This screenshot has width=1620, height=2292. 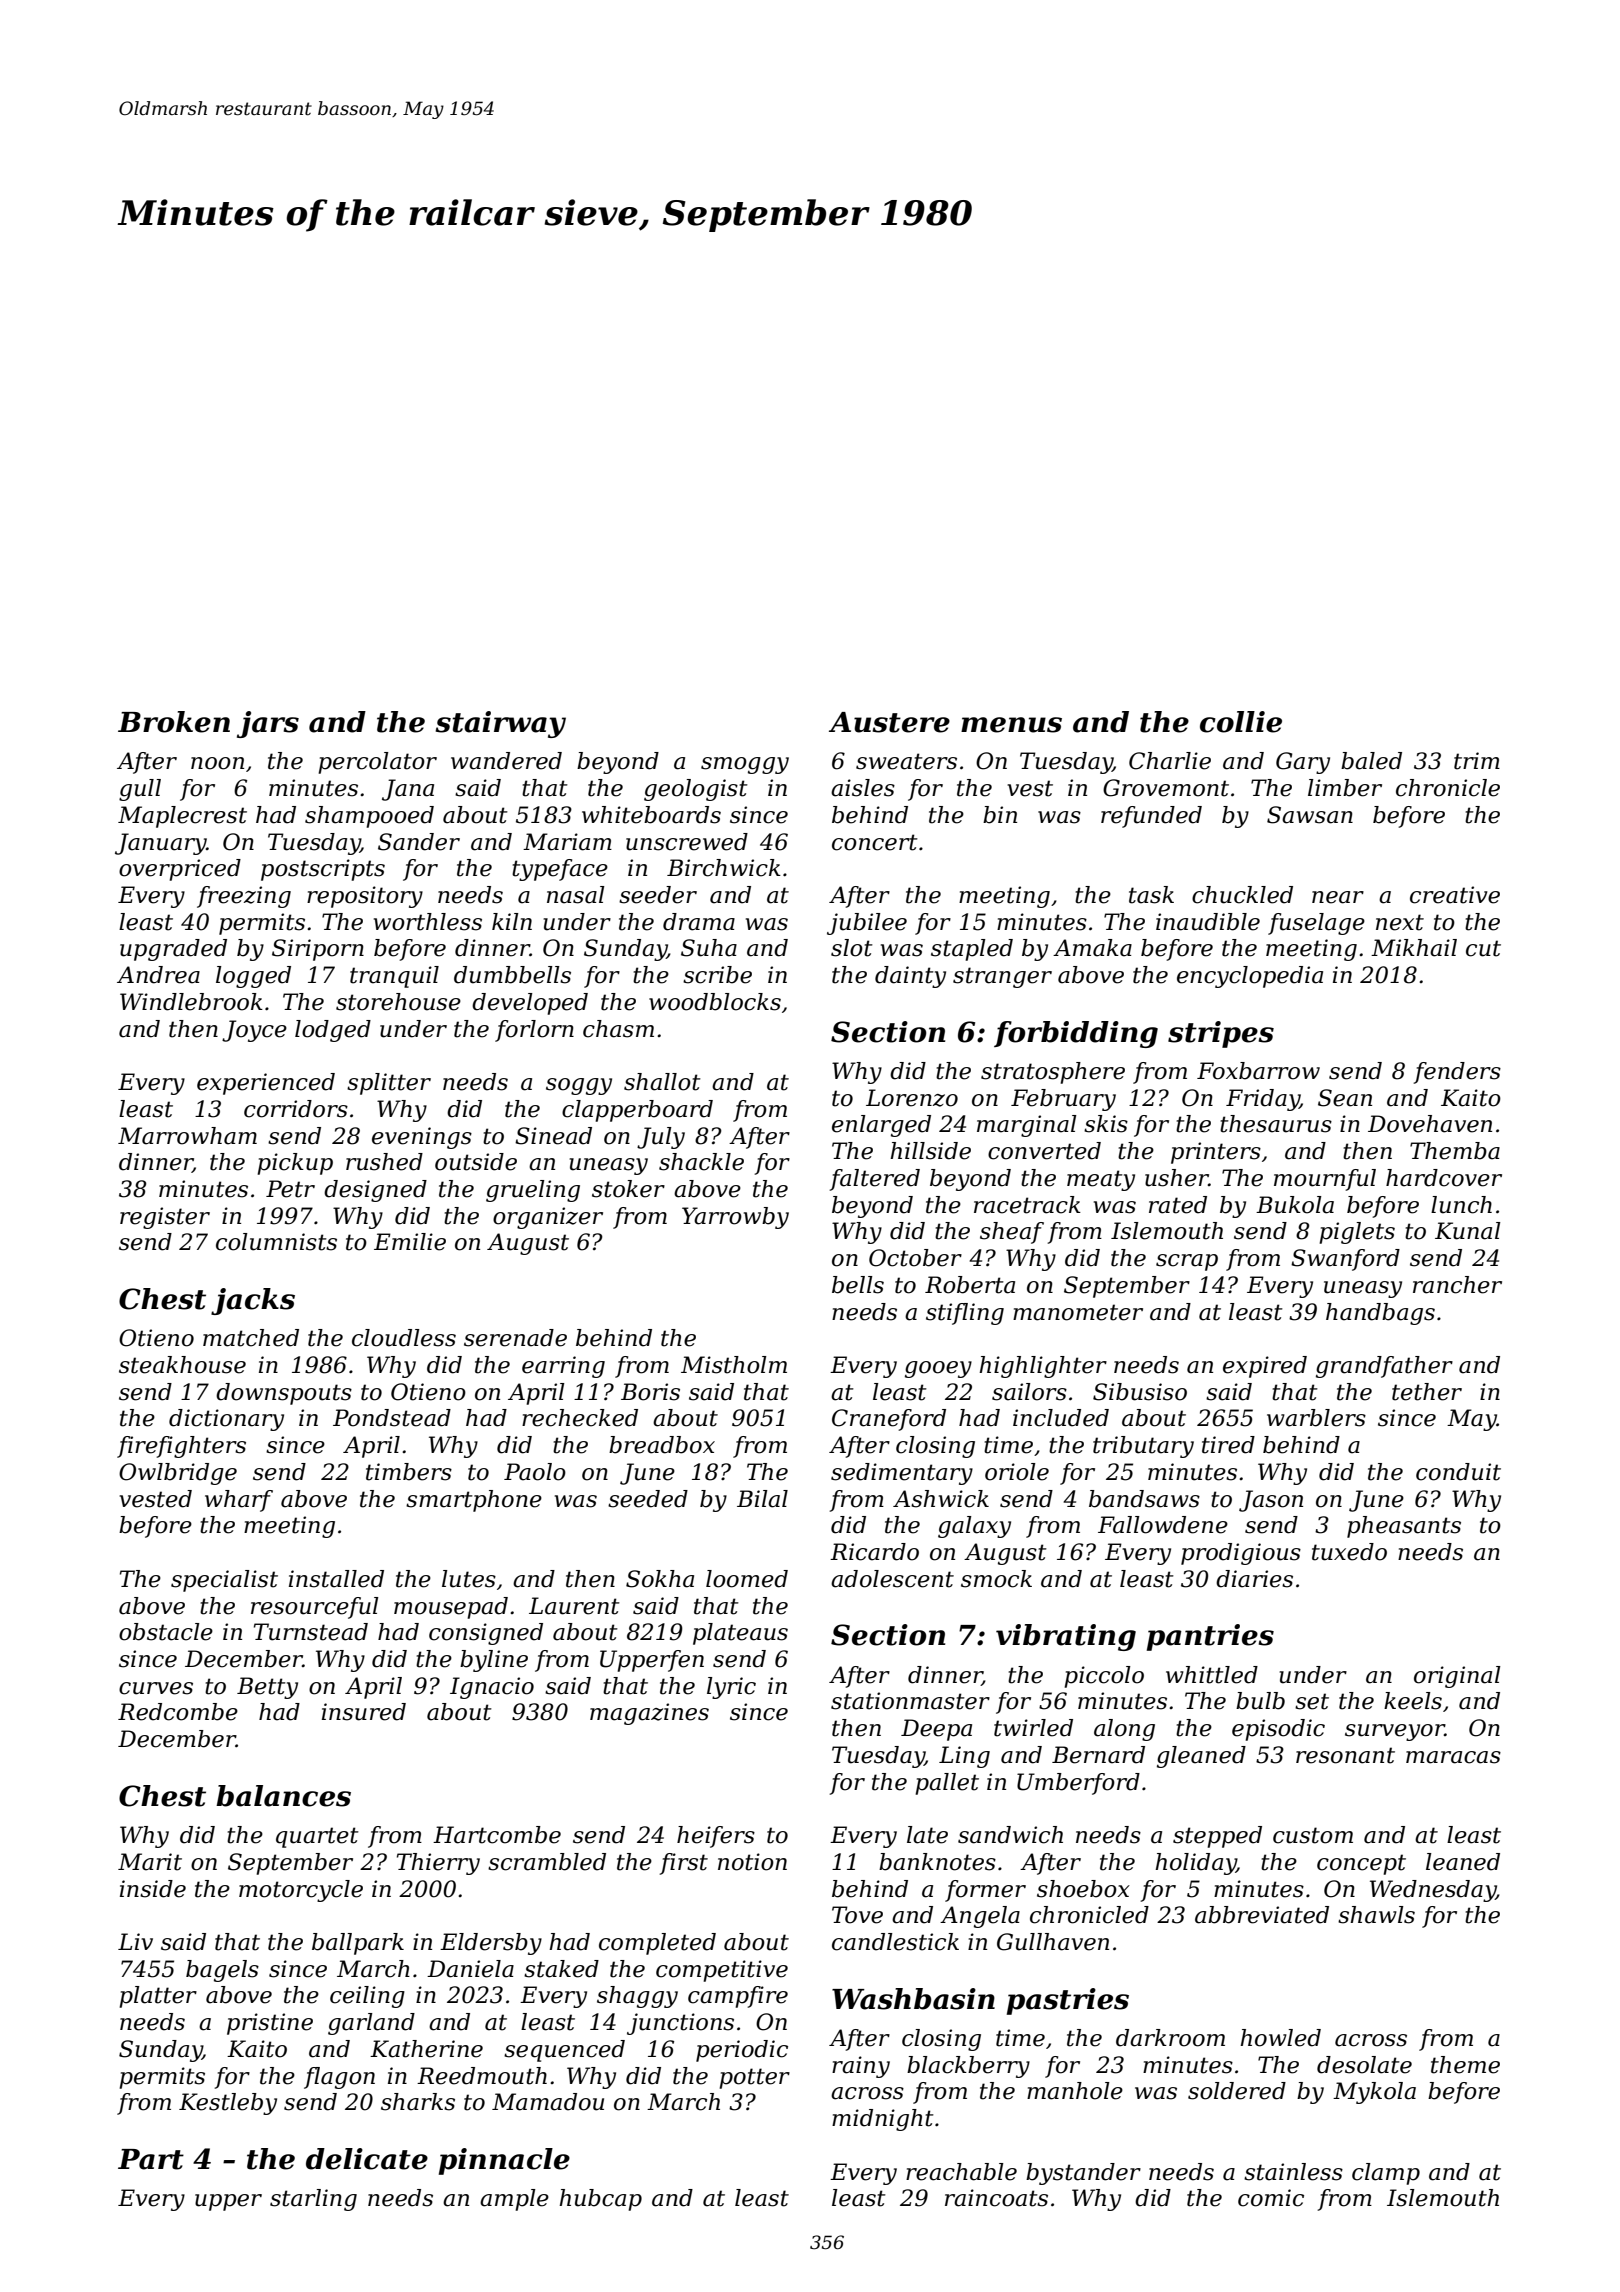 I want to click on Joyce, so click(x=254, y=1031).
